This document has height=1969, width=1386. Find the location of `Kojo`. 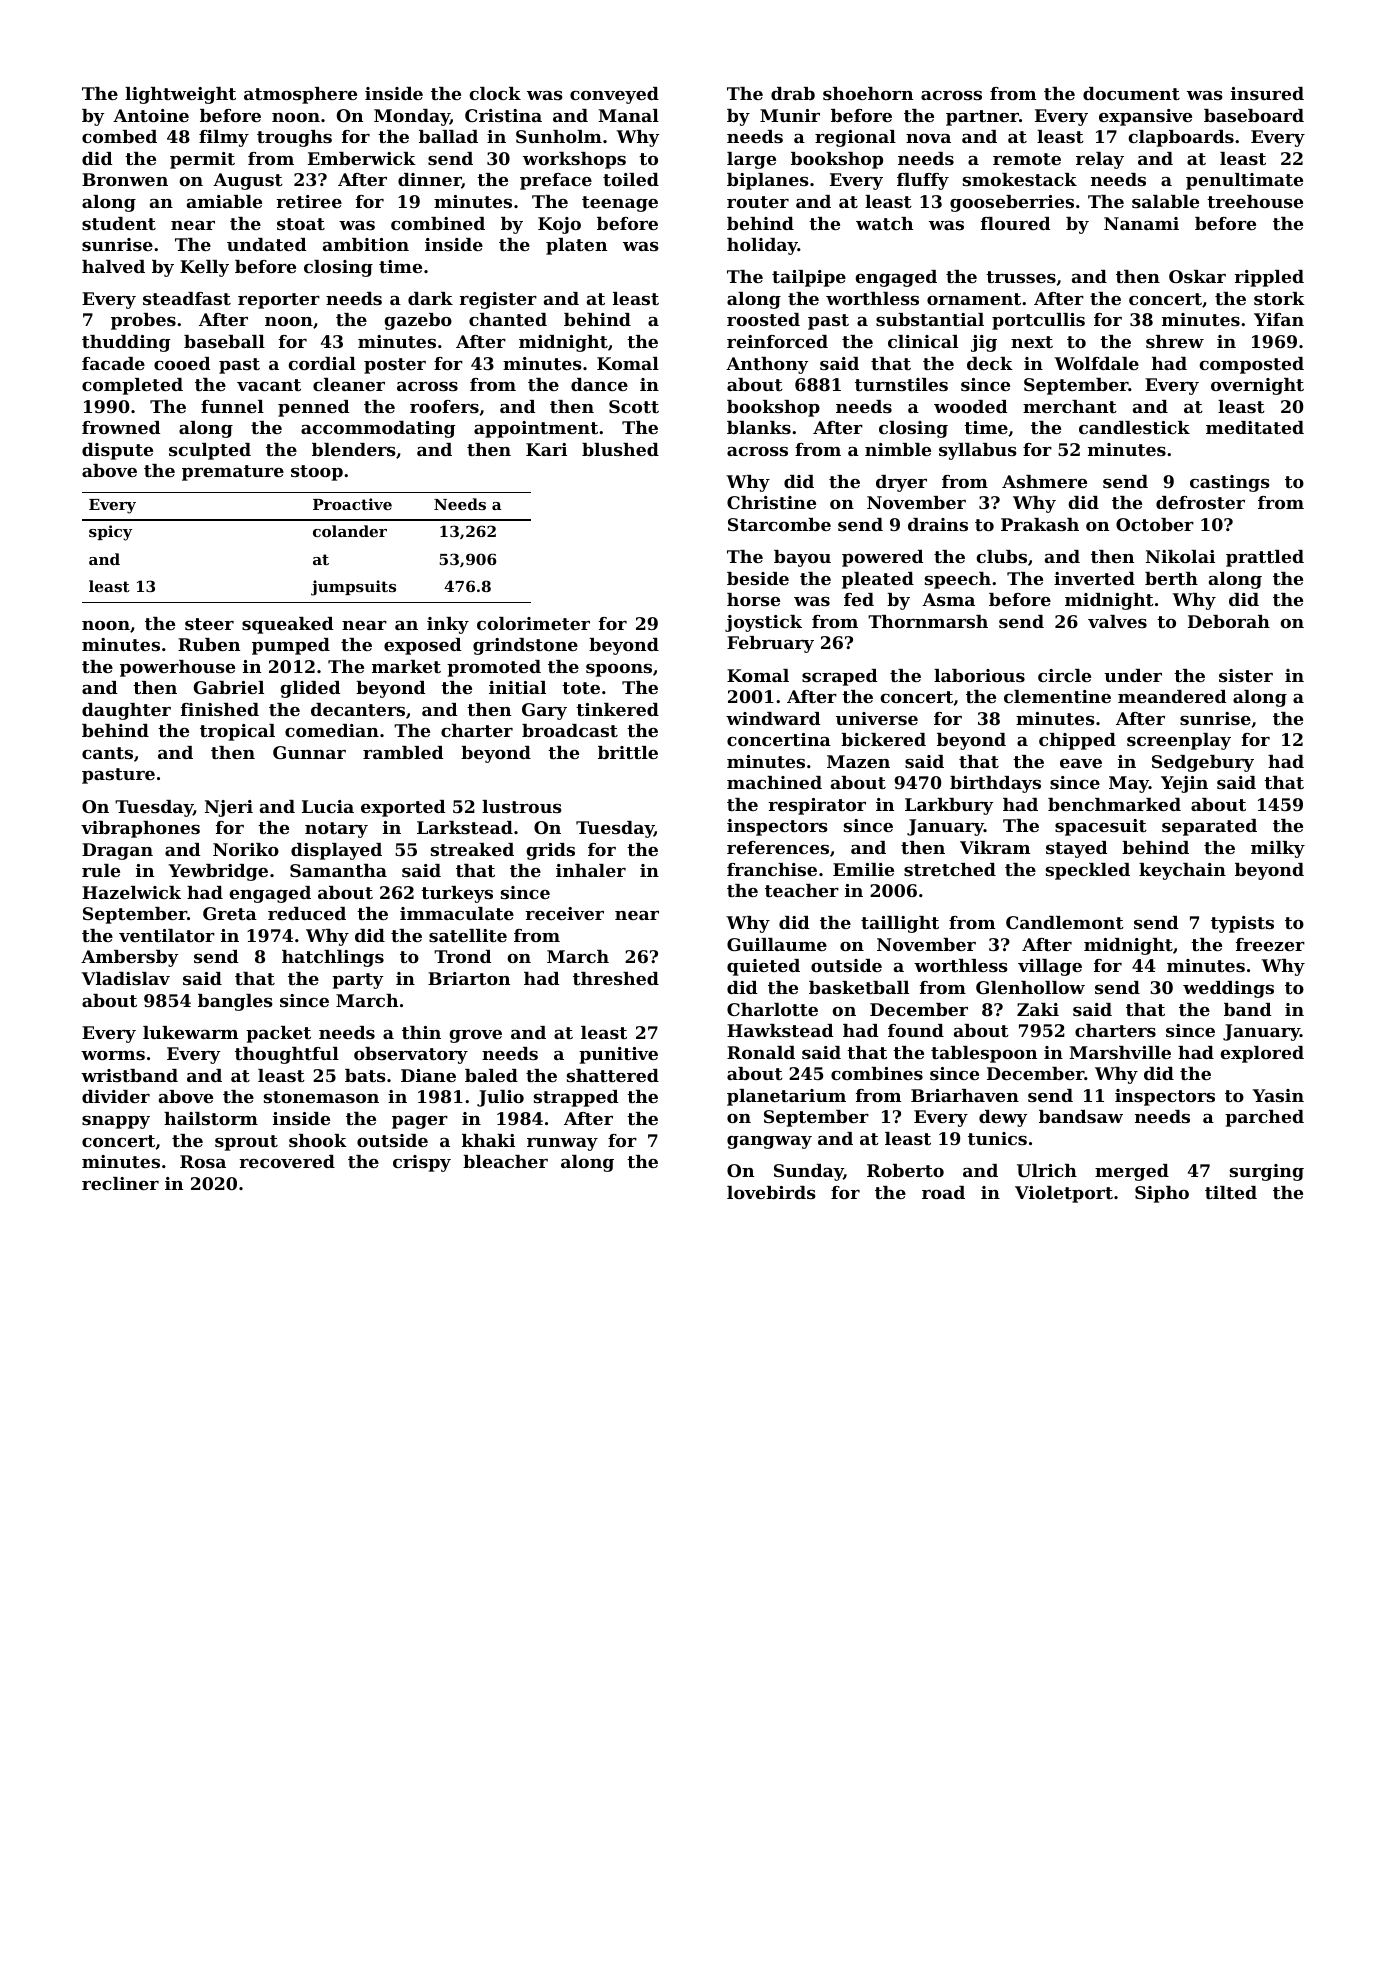

Kojo is located at coordinates (559, 225).
